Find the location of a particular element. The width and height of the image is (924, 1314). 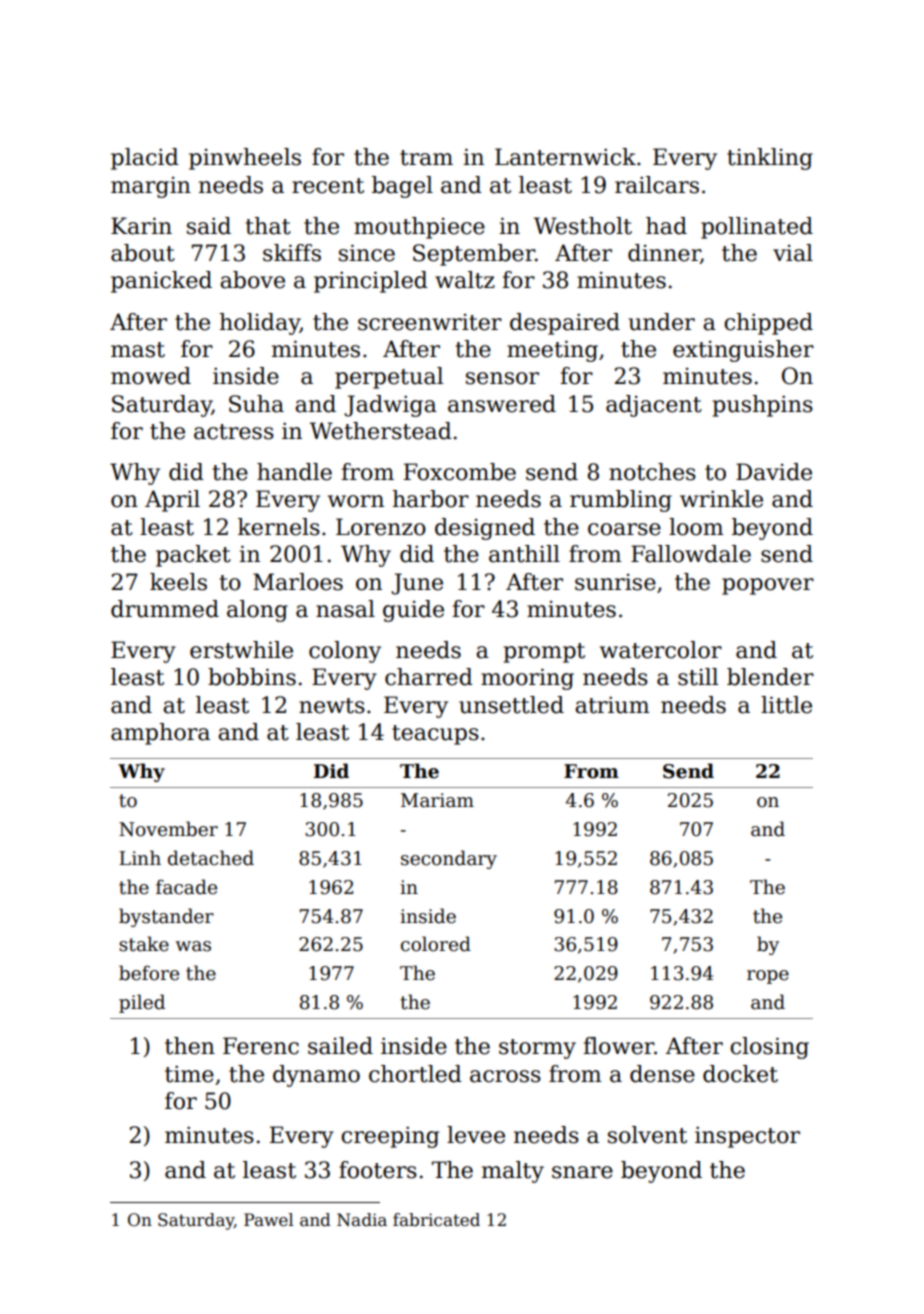

unsettled is located at coordinates (511, 705).
